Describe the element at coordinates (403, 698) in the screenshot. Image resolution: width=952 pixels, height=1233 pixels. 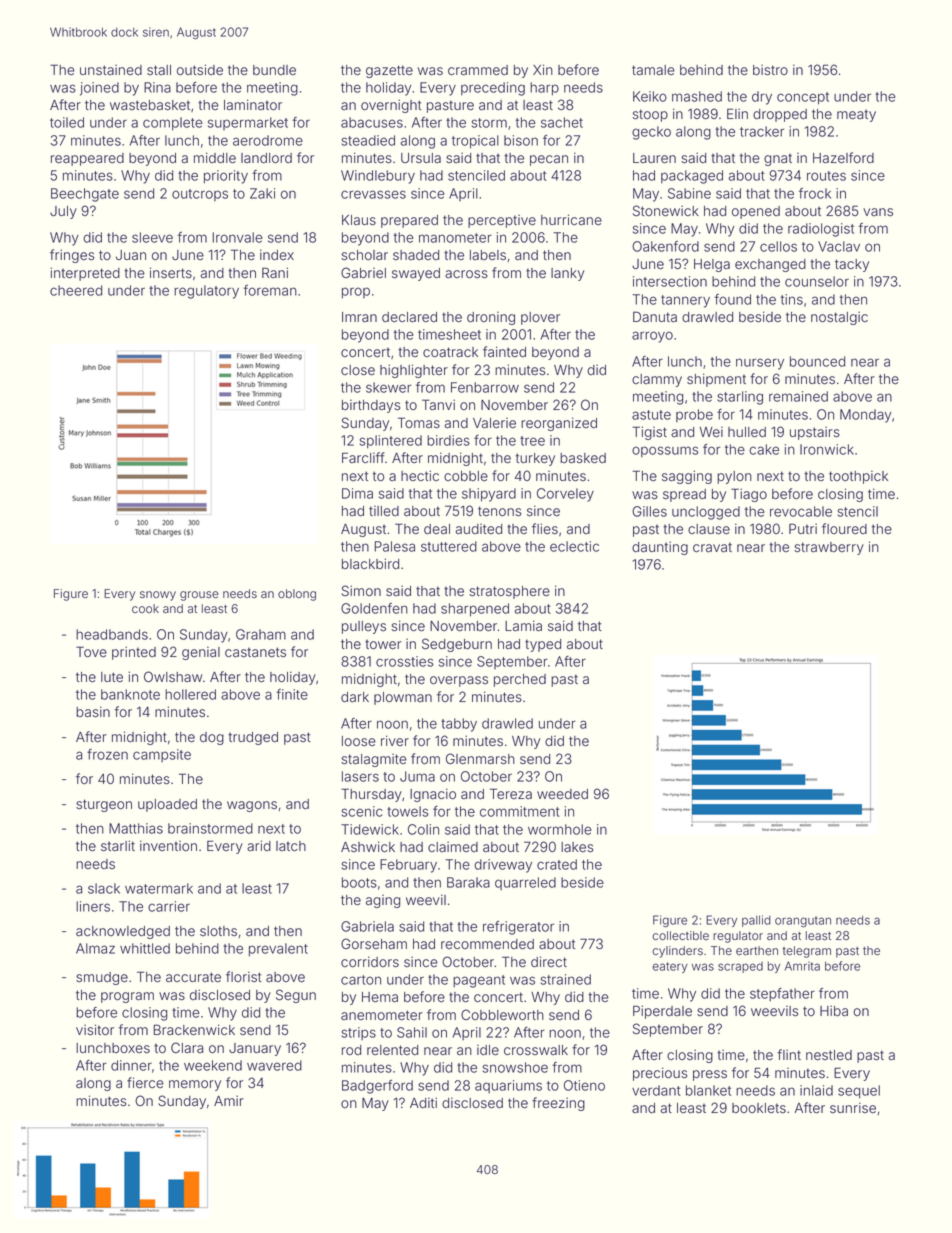
I see `plowman` at that location.
